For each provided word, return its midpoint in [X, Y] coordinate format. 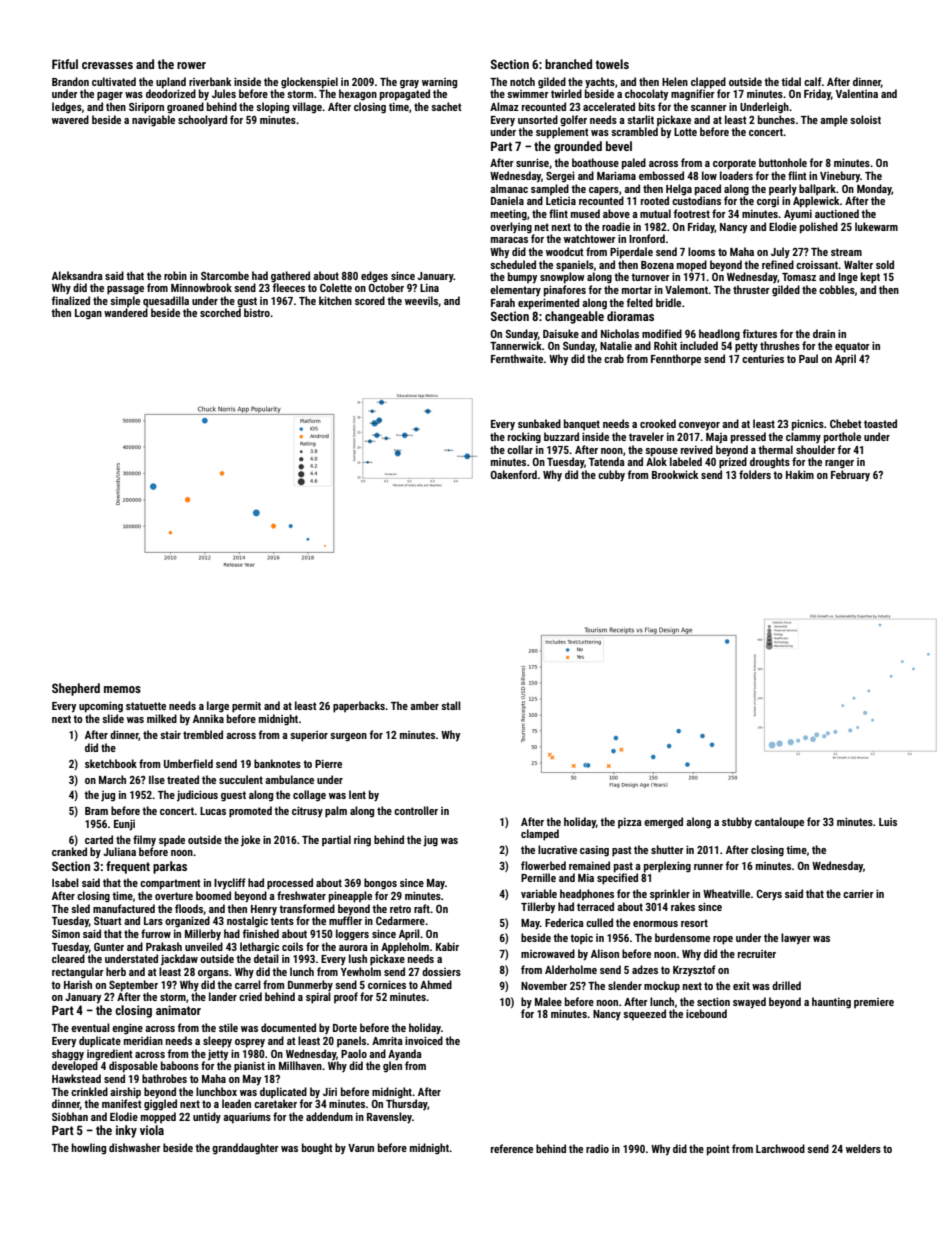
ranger [839, 464]
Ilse [157, 779]
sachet [446, 106]
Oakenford [514, 474]
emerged [663, 823]
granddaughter [245, 1149]
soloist [865, 119]
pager [110, 96]
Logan [88, 314]
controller [416, 810]
